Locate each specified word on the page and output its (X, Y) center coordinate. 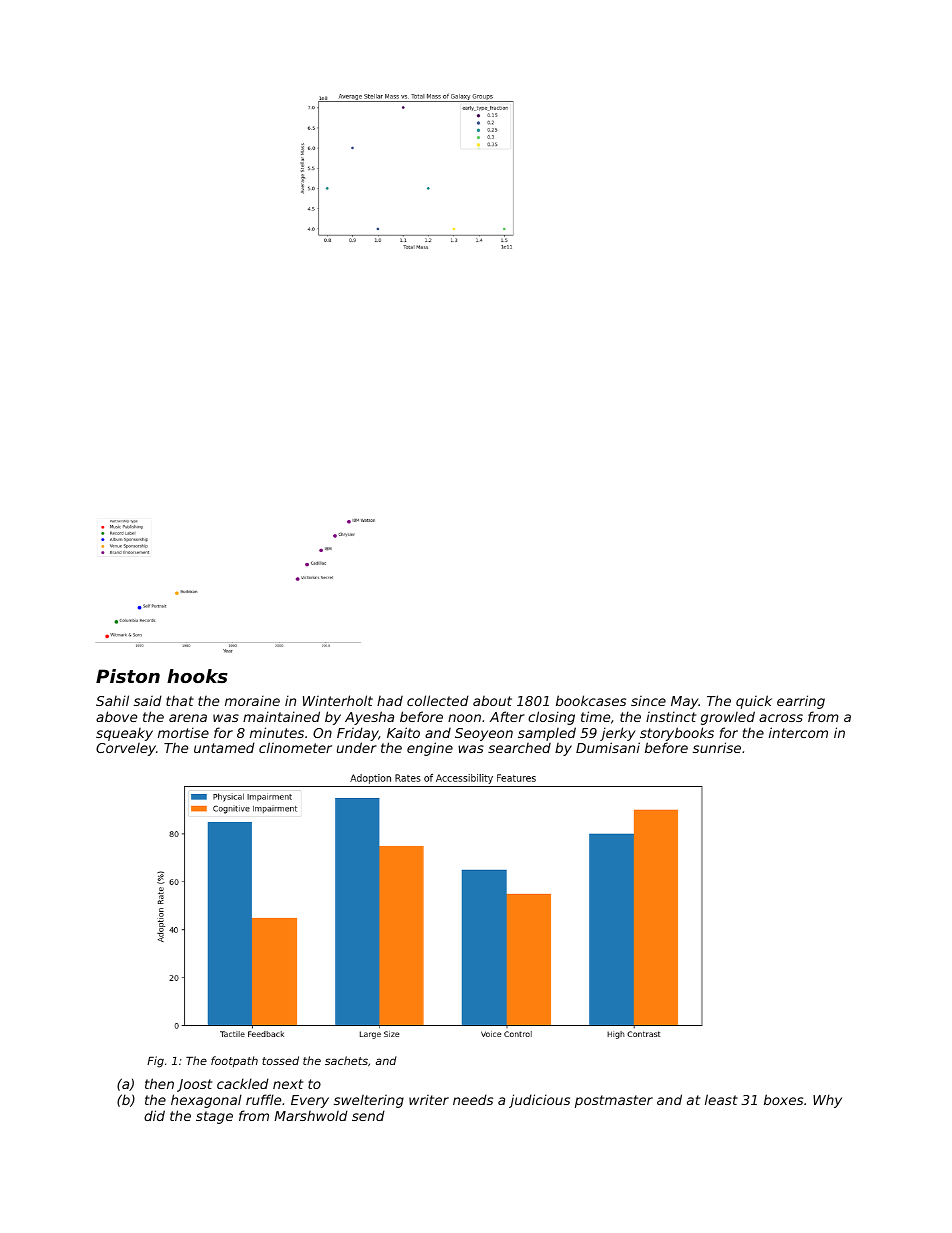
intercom (798, 732)
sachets (346, 1060)
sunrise (717, 747)
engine (430, 749)
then (159, 1083)
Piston (128, 676)
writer (429, 1100)
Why (827, 1101)
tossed (280, 1060)
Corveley (126, 749)
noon (464, 718)
